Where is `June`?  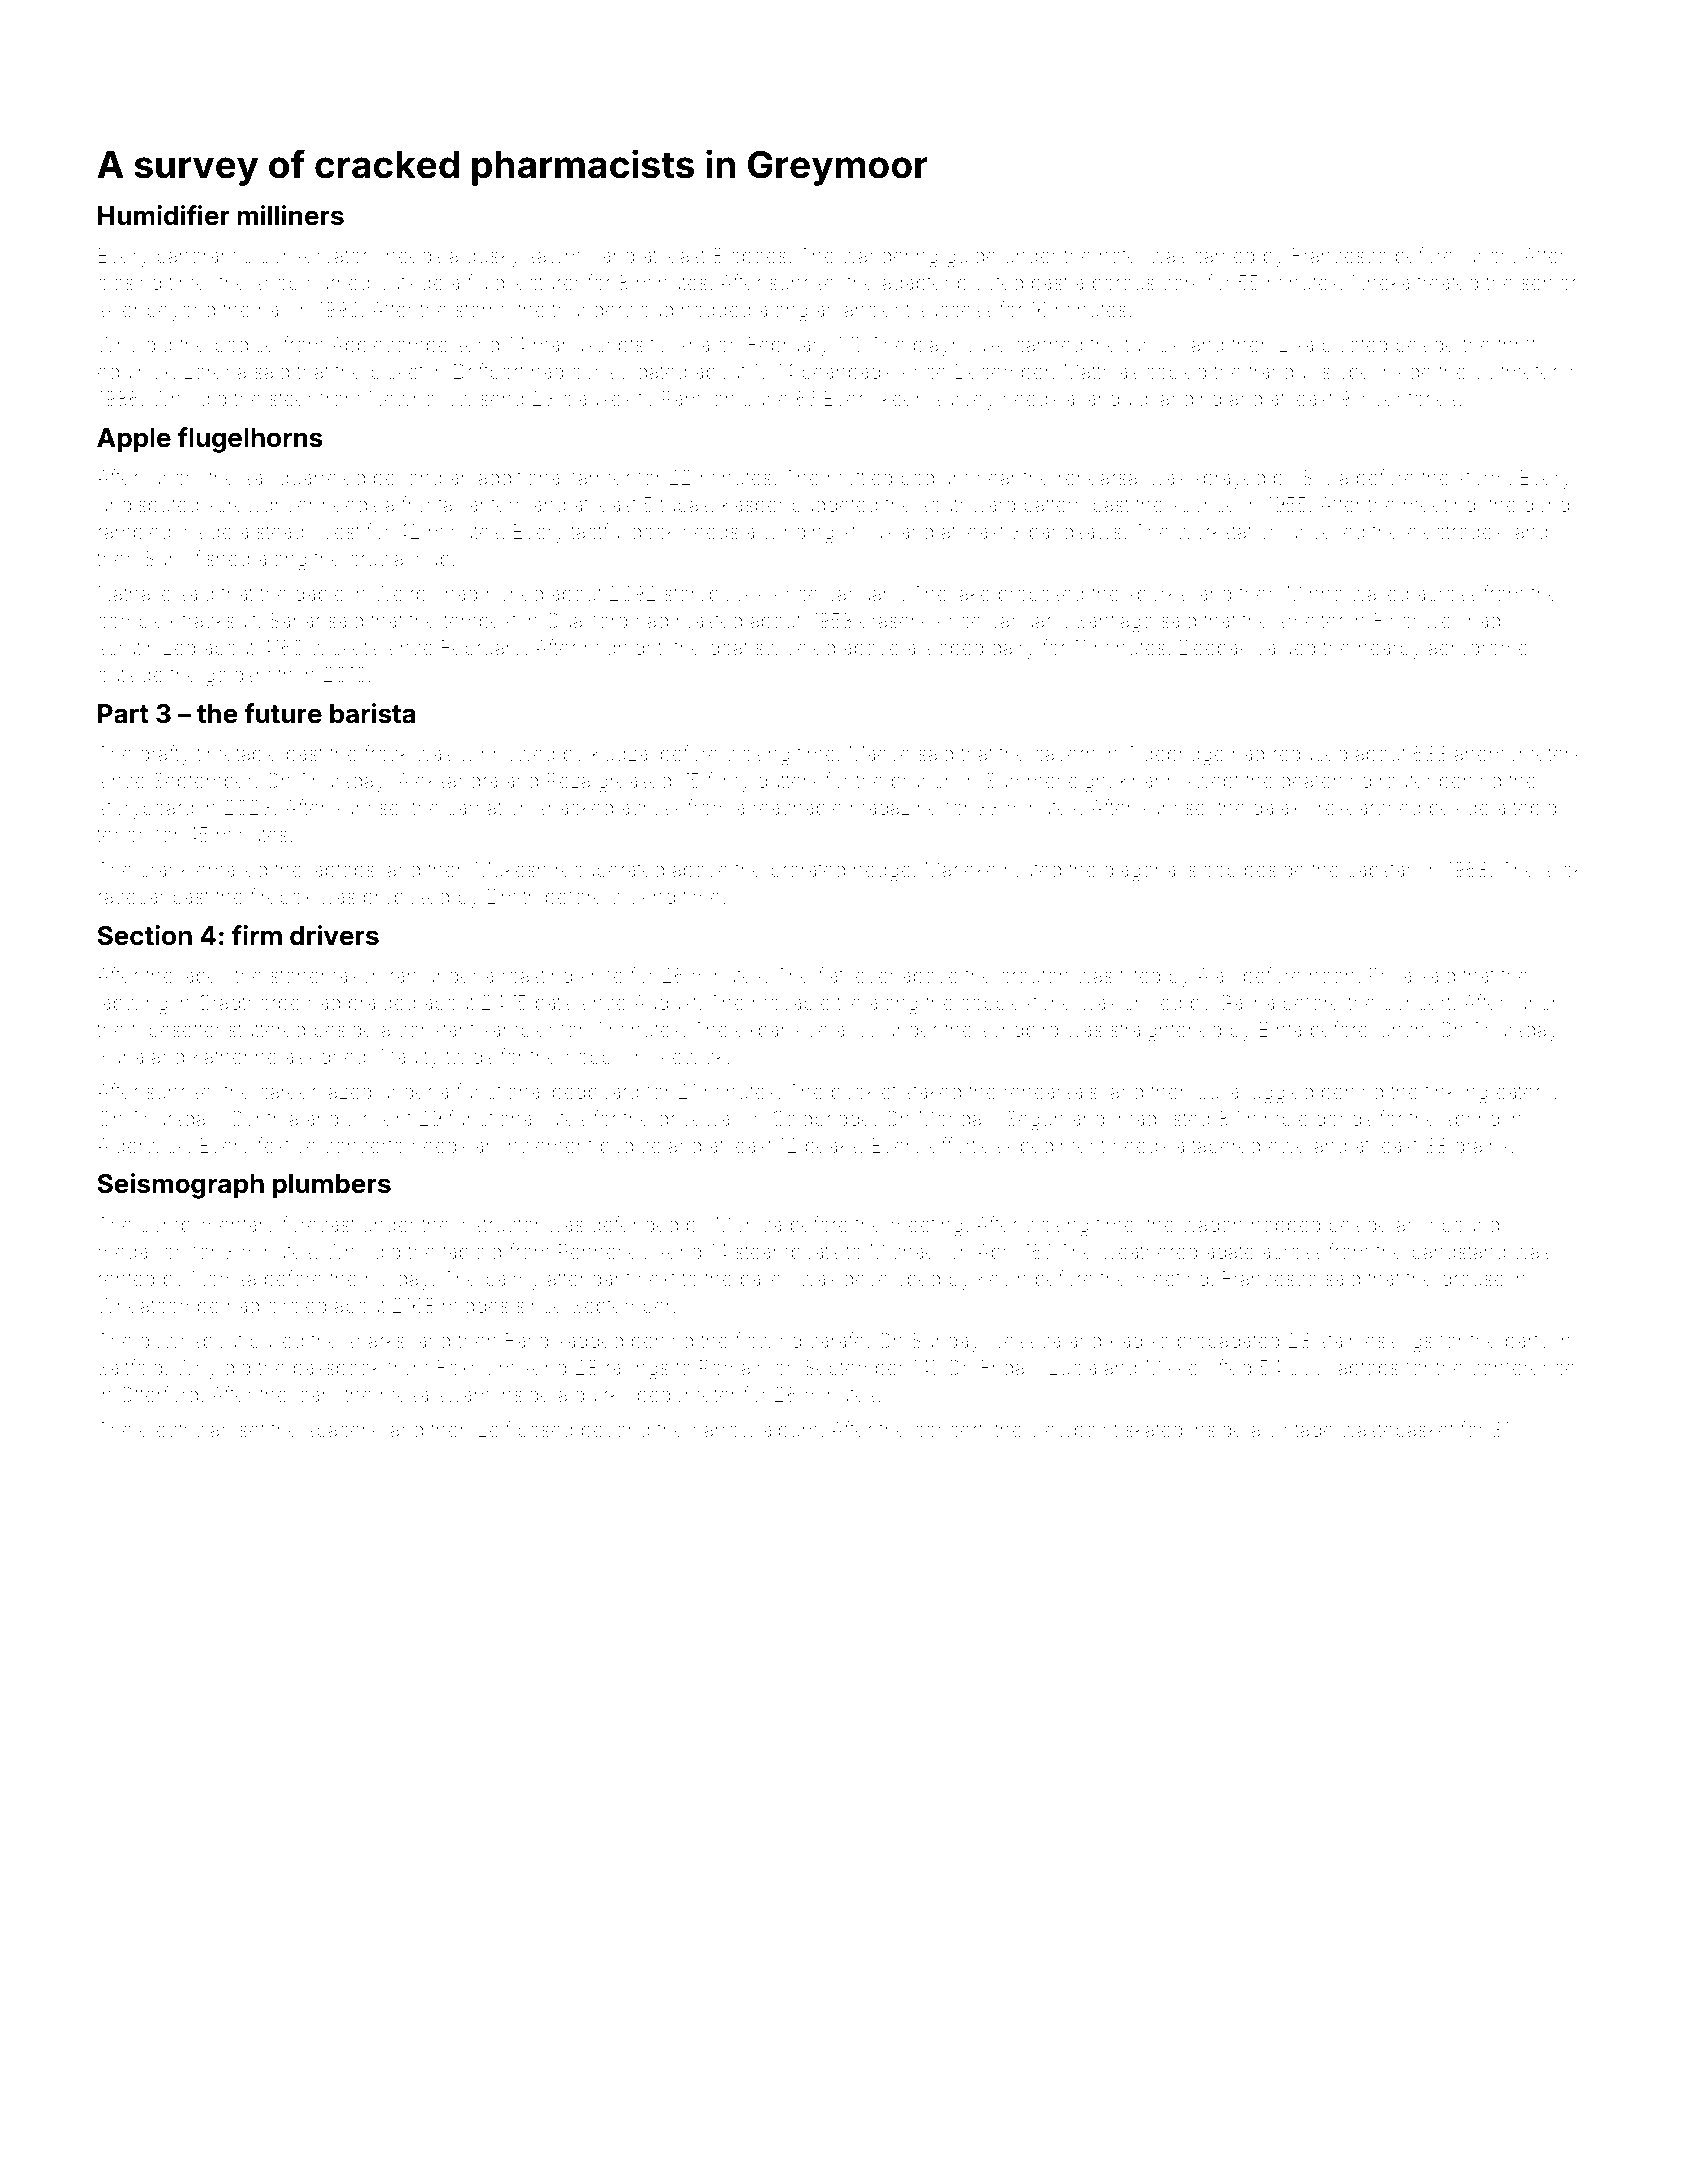
June is located at coordinates (766, 398).
